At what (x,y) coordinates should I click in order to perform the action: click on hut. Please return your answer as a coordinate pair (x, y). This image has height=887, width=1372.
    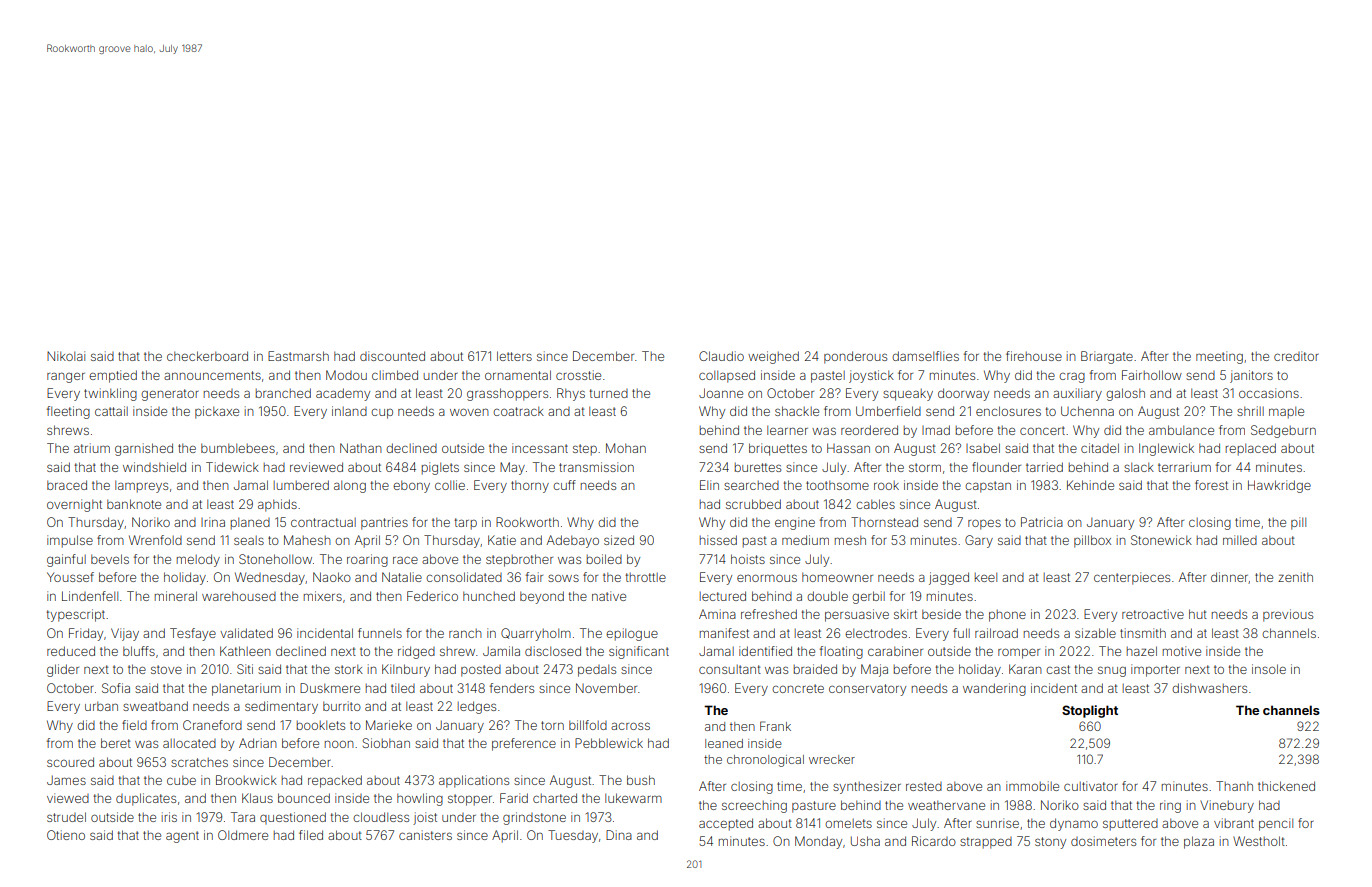
    Looking at the image, I should click on (1198, 614).
